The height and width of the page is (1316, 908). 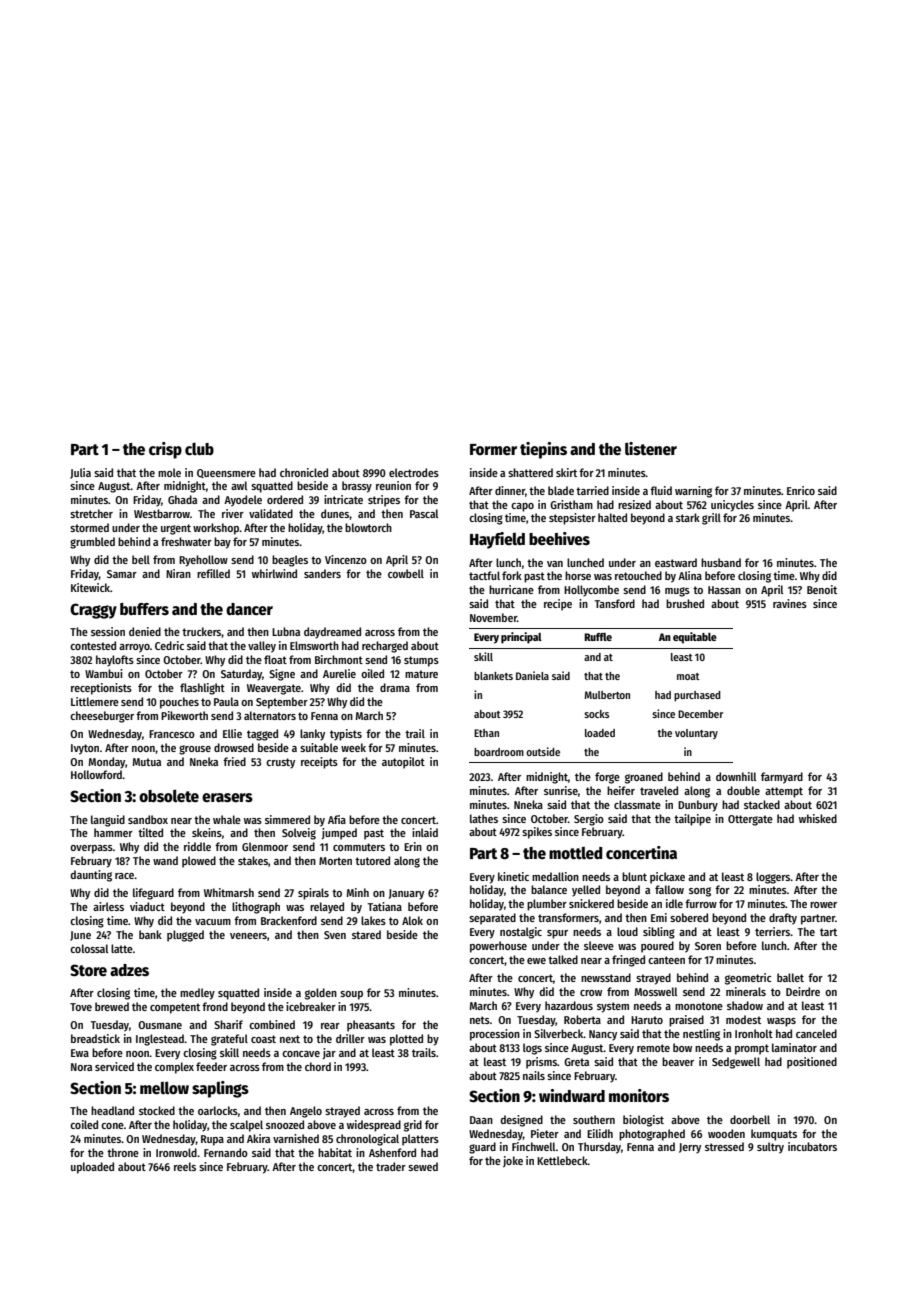 I want to click on ravines, so click(x=790, y=603).
